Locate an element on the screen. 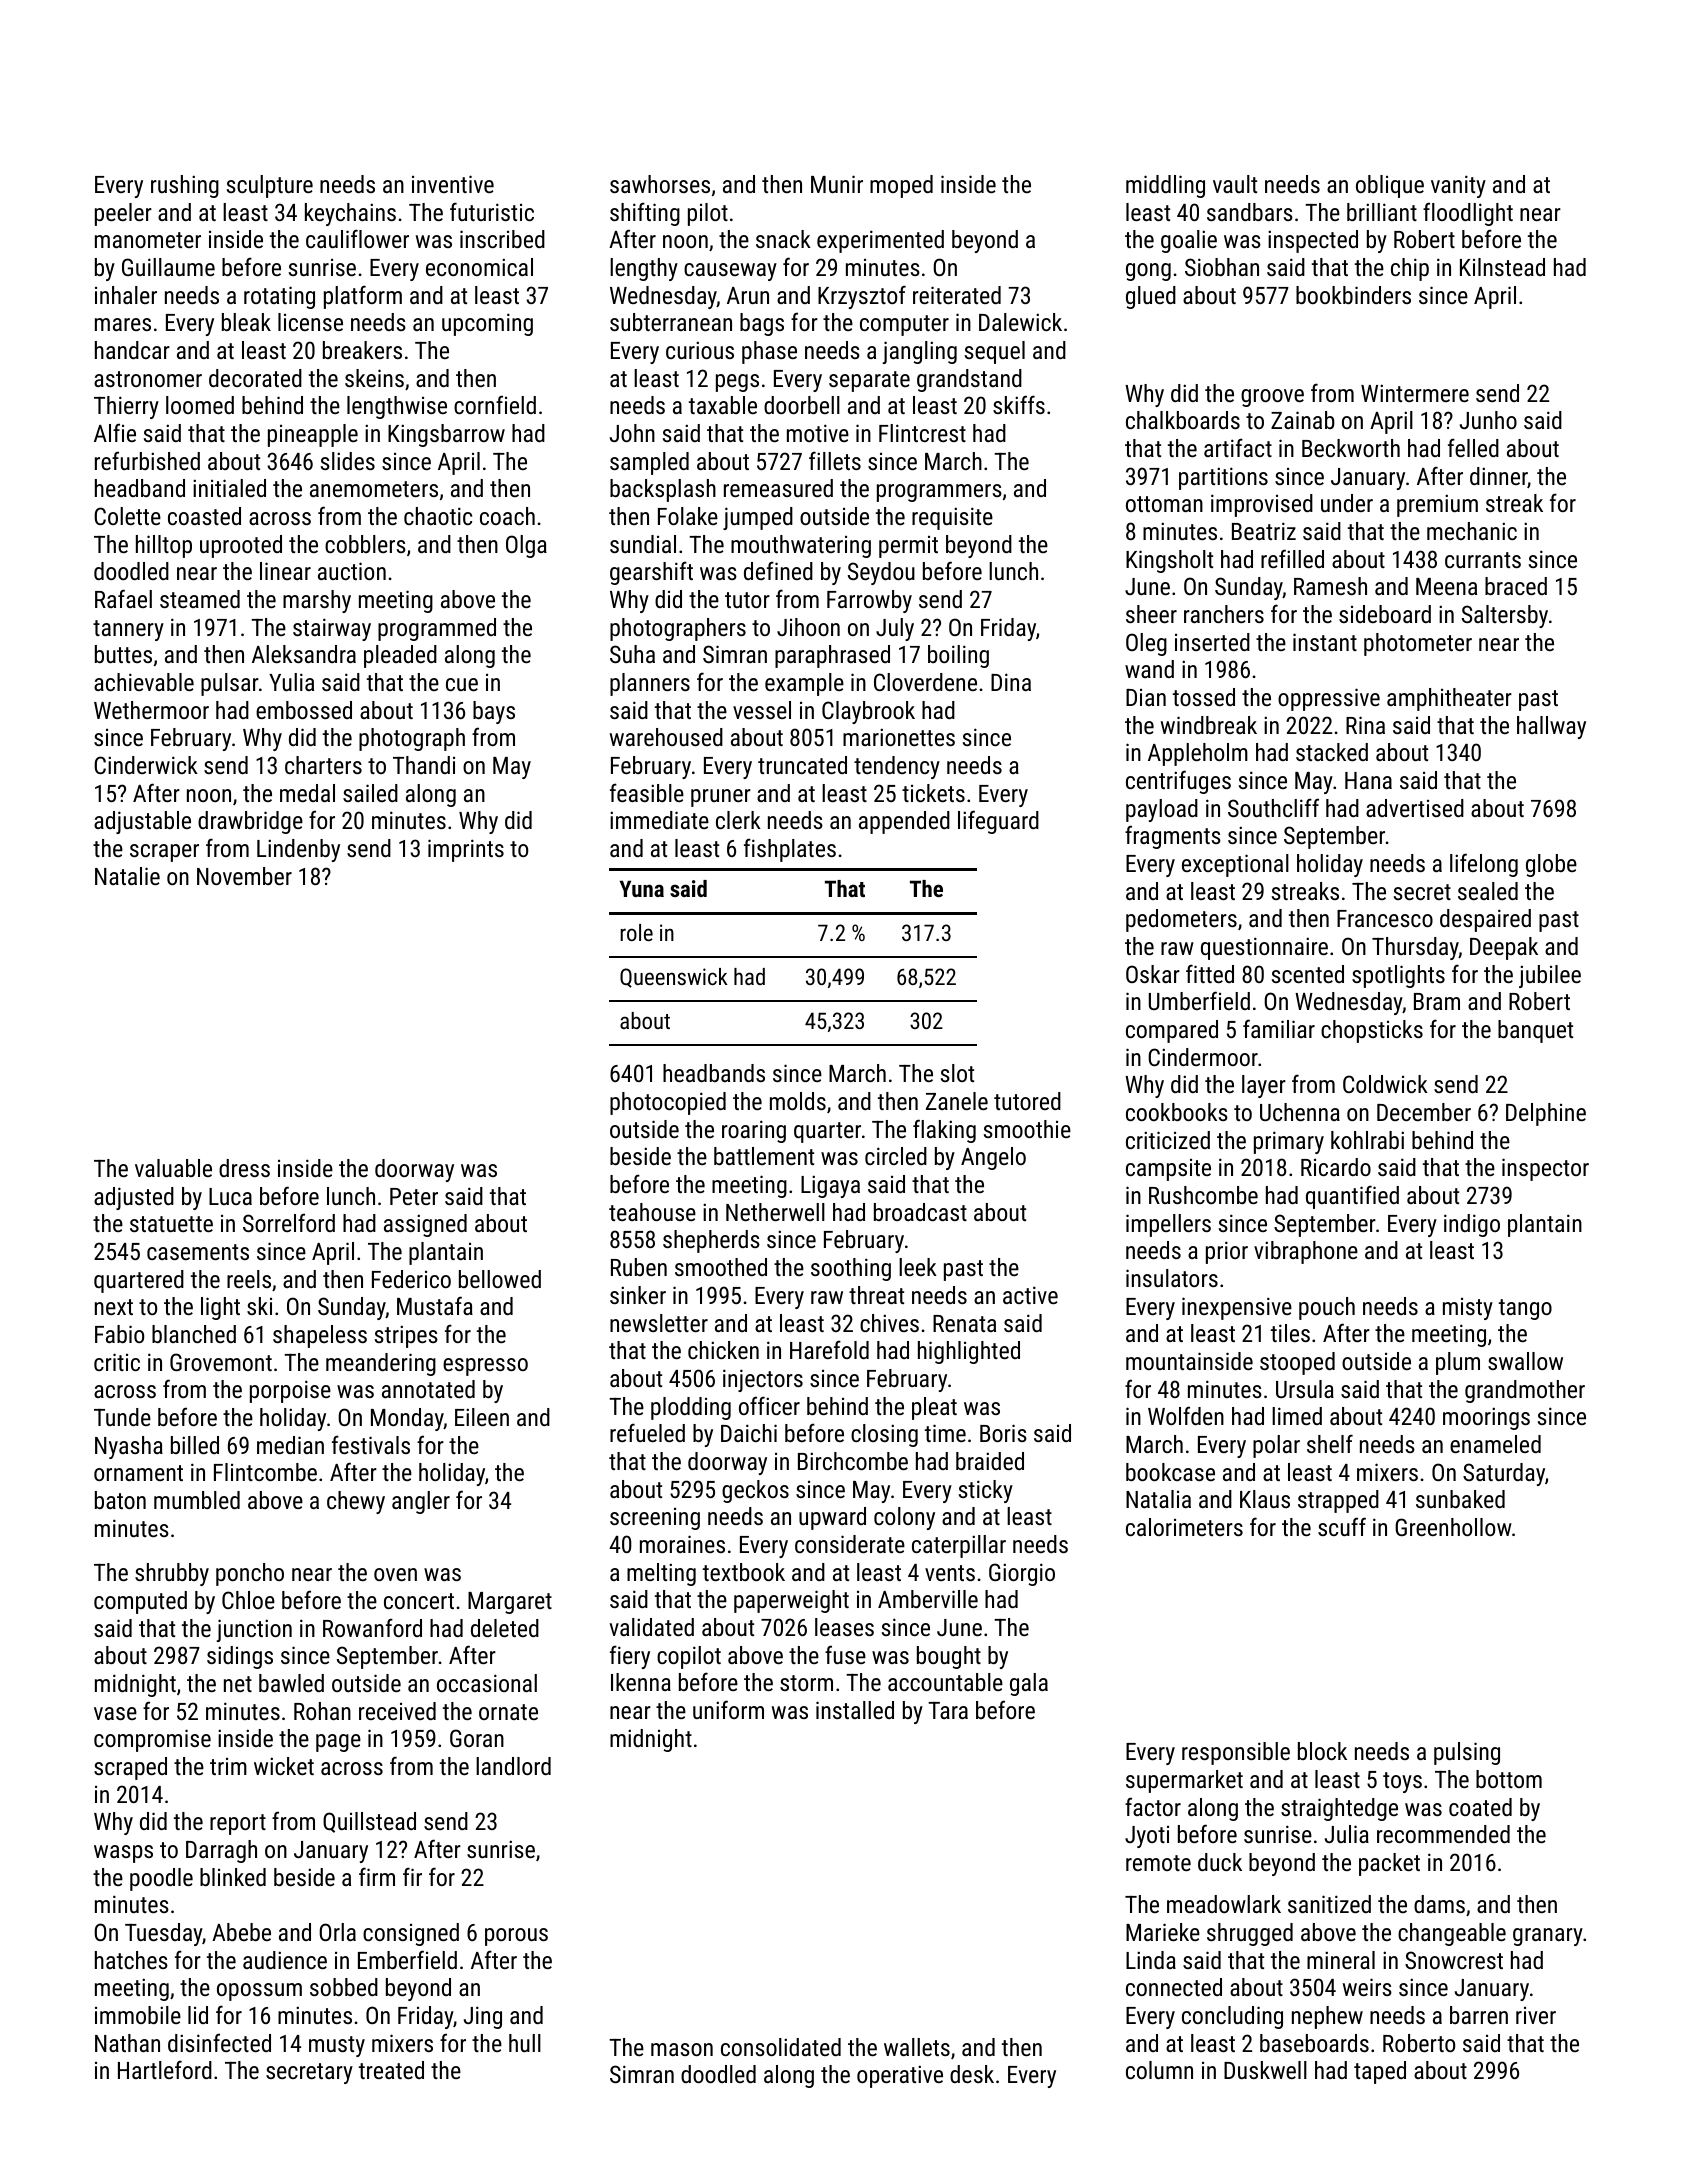  reiterated is located at coordinates (957, 295).
